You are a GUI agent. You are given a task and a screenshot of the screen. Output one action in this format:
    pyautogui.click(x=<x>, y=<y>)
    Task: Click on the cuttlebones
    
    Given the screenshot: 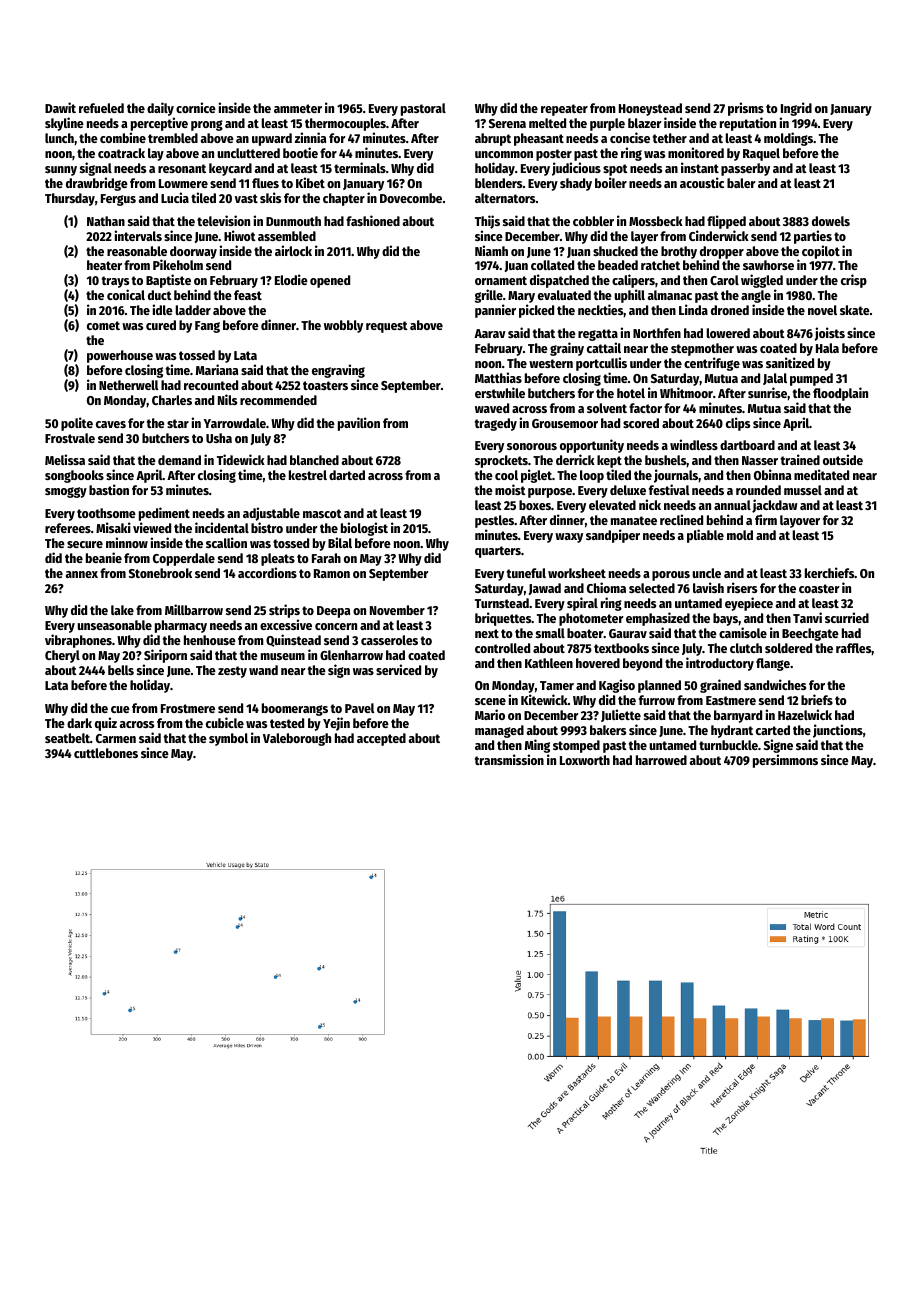 What is the action you would take?
    pyautogui.click(x=106, y=753)
